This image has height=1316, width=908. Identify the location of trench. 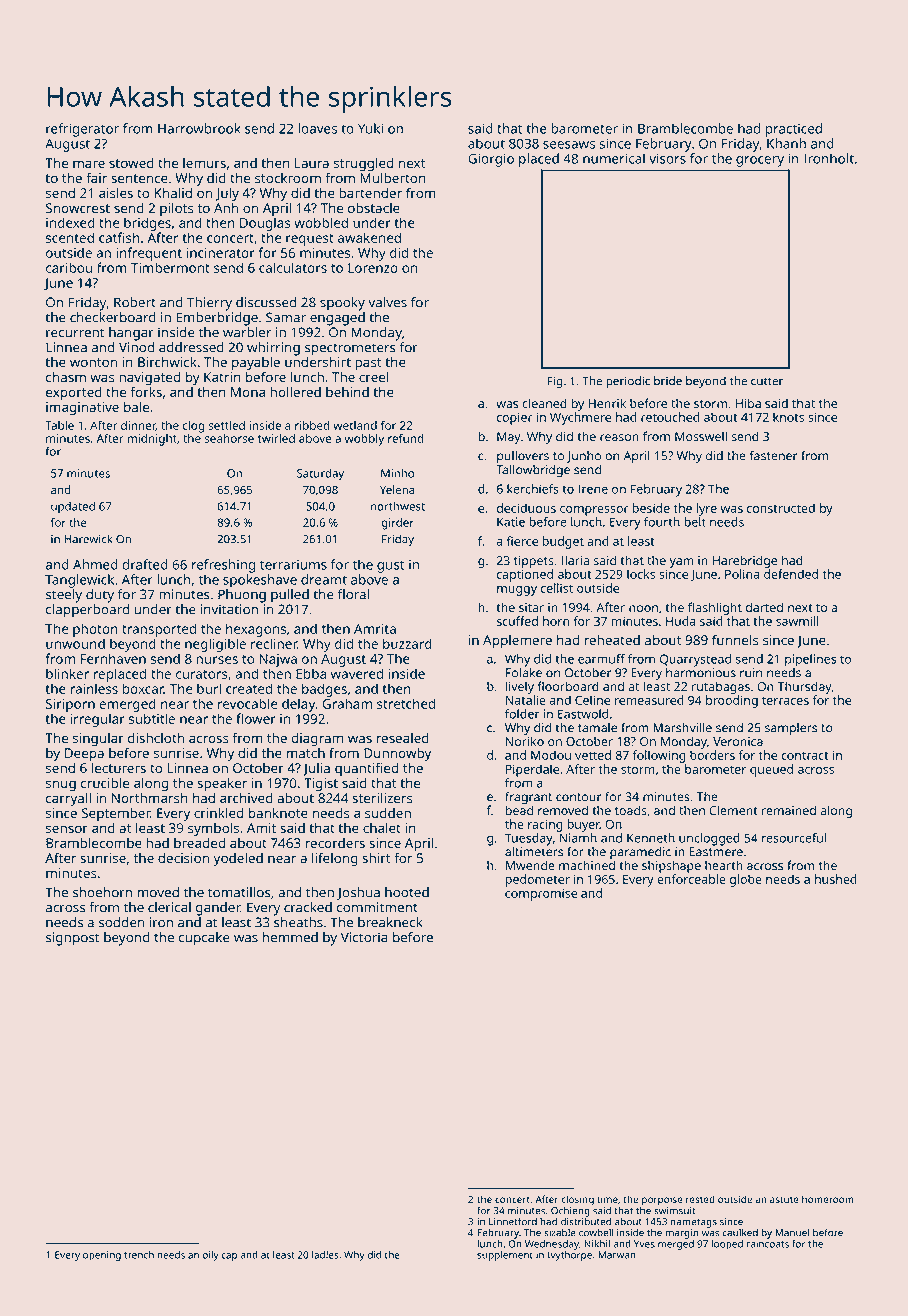
(139, 1255).
